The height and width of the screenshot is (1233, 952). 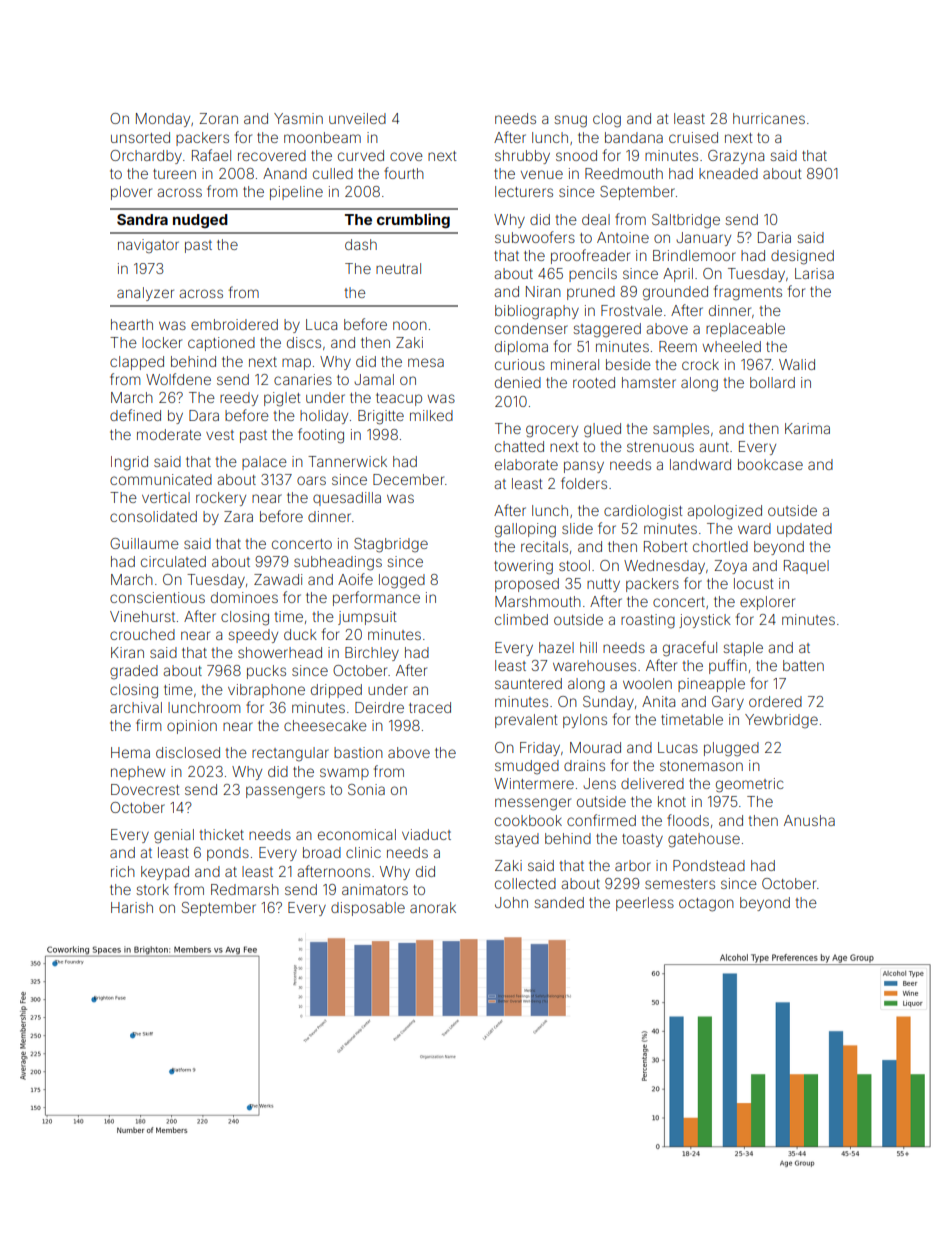 I want to click on Zoran, so click(x=218, y=118).
